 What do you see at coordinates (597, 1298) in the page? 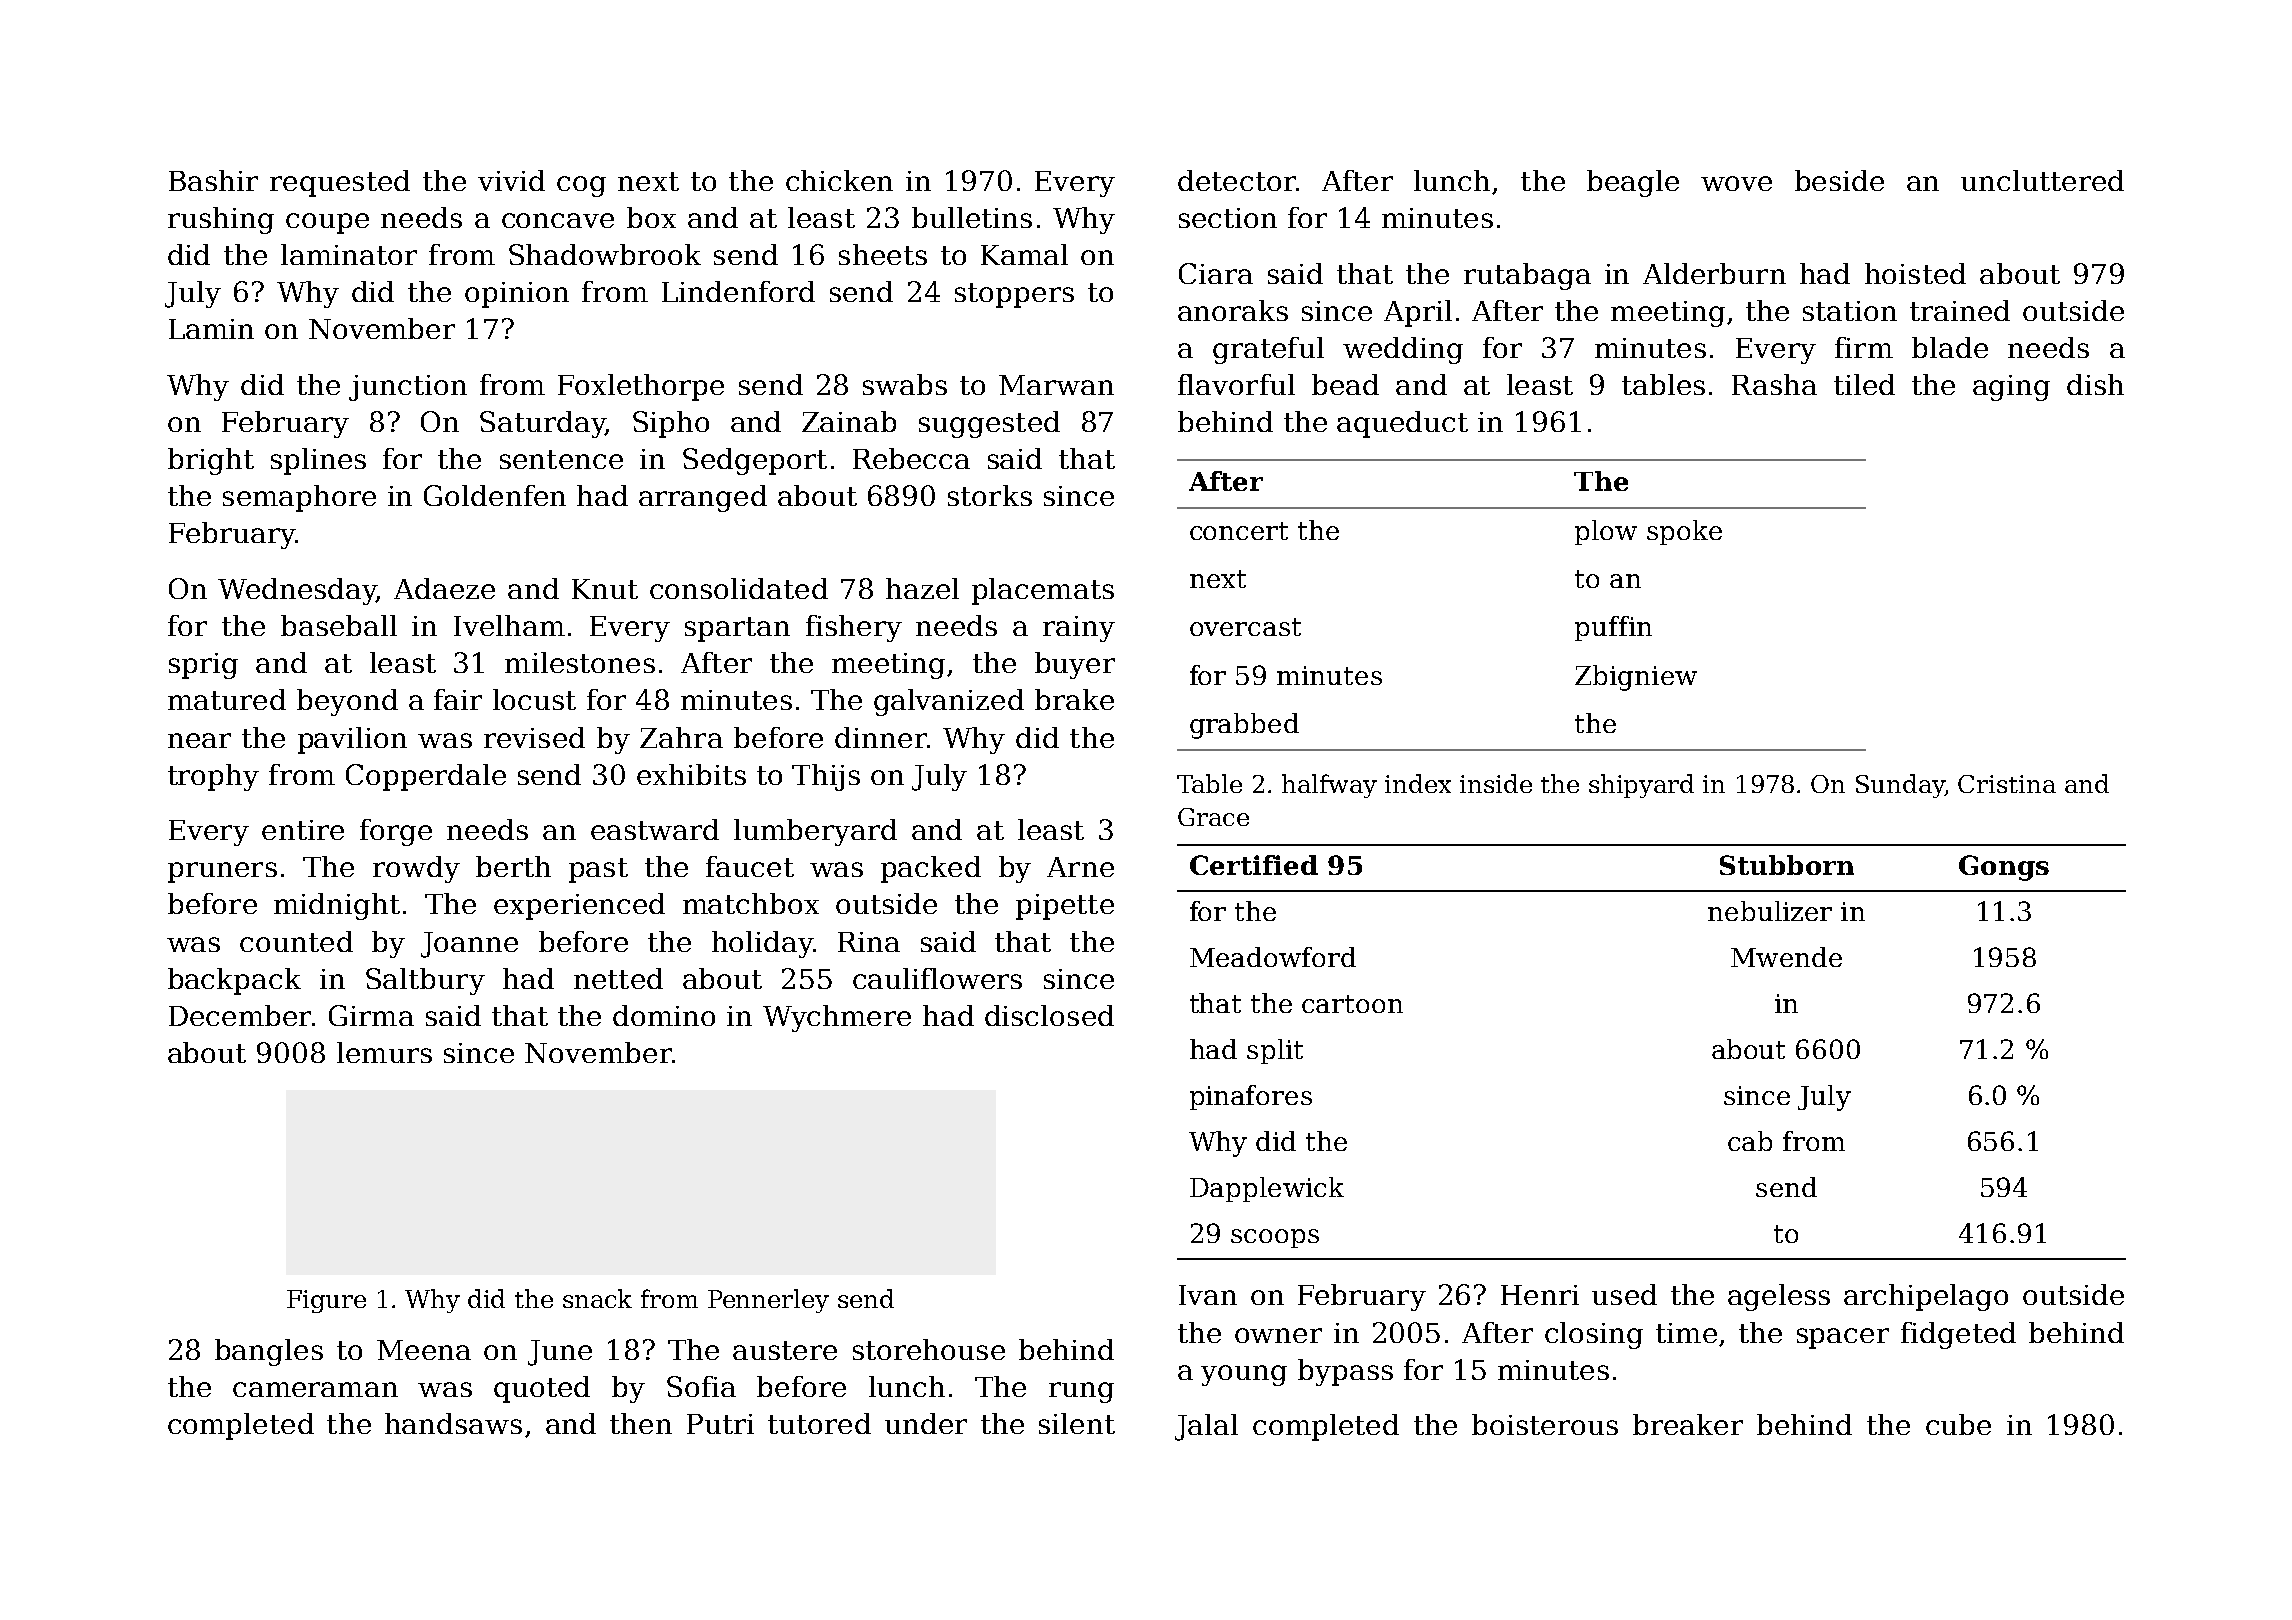
I see `snack` at bounding box center [597, 1298].
